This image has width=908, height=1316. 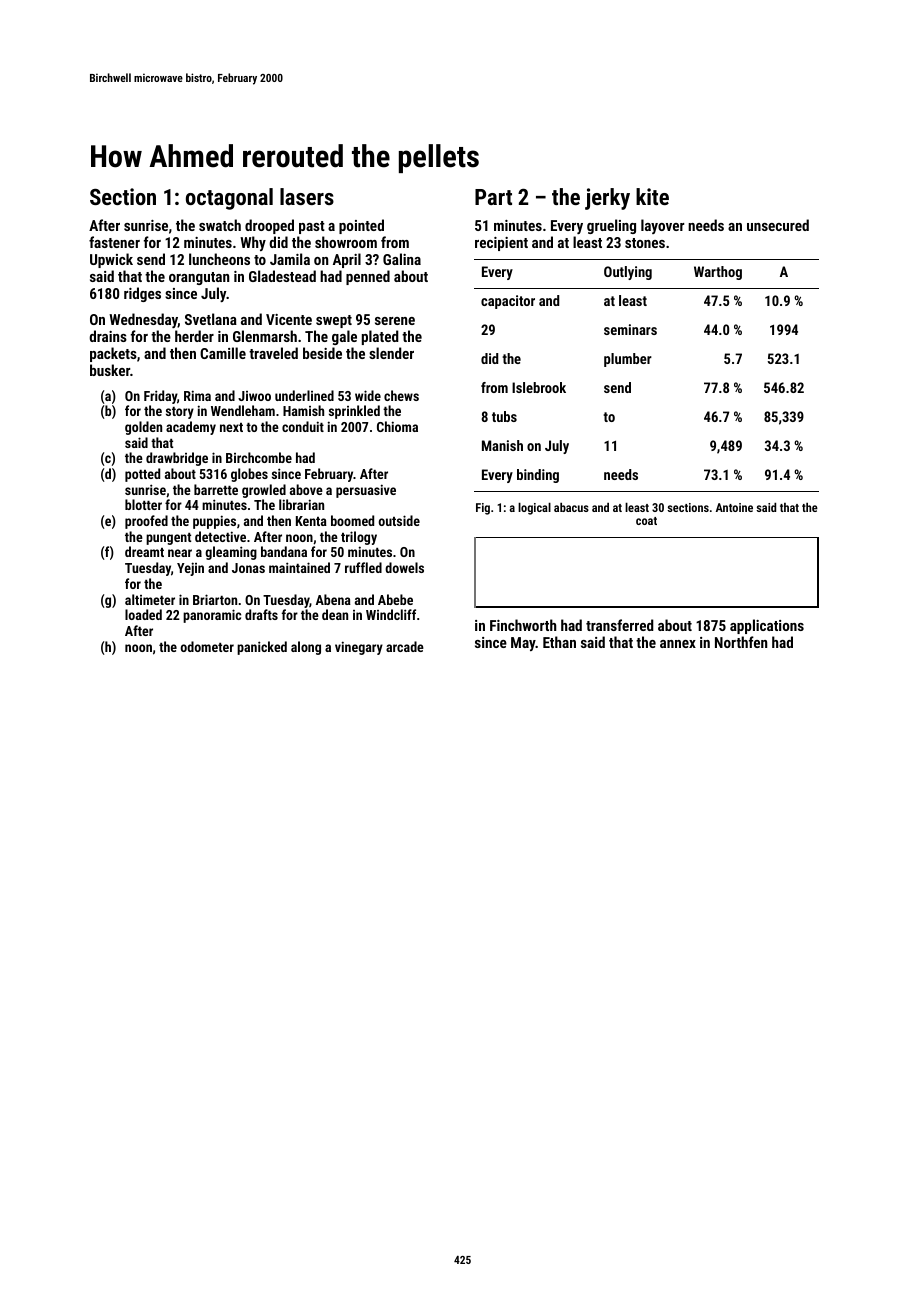 What do you see at coordinates (229, 199) in the image?
I see `octagonal` at bounding box center [229, 199].
